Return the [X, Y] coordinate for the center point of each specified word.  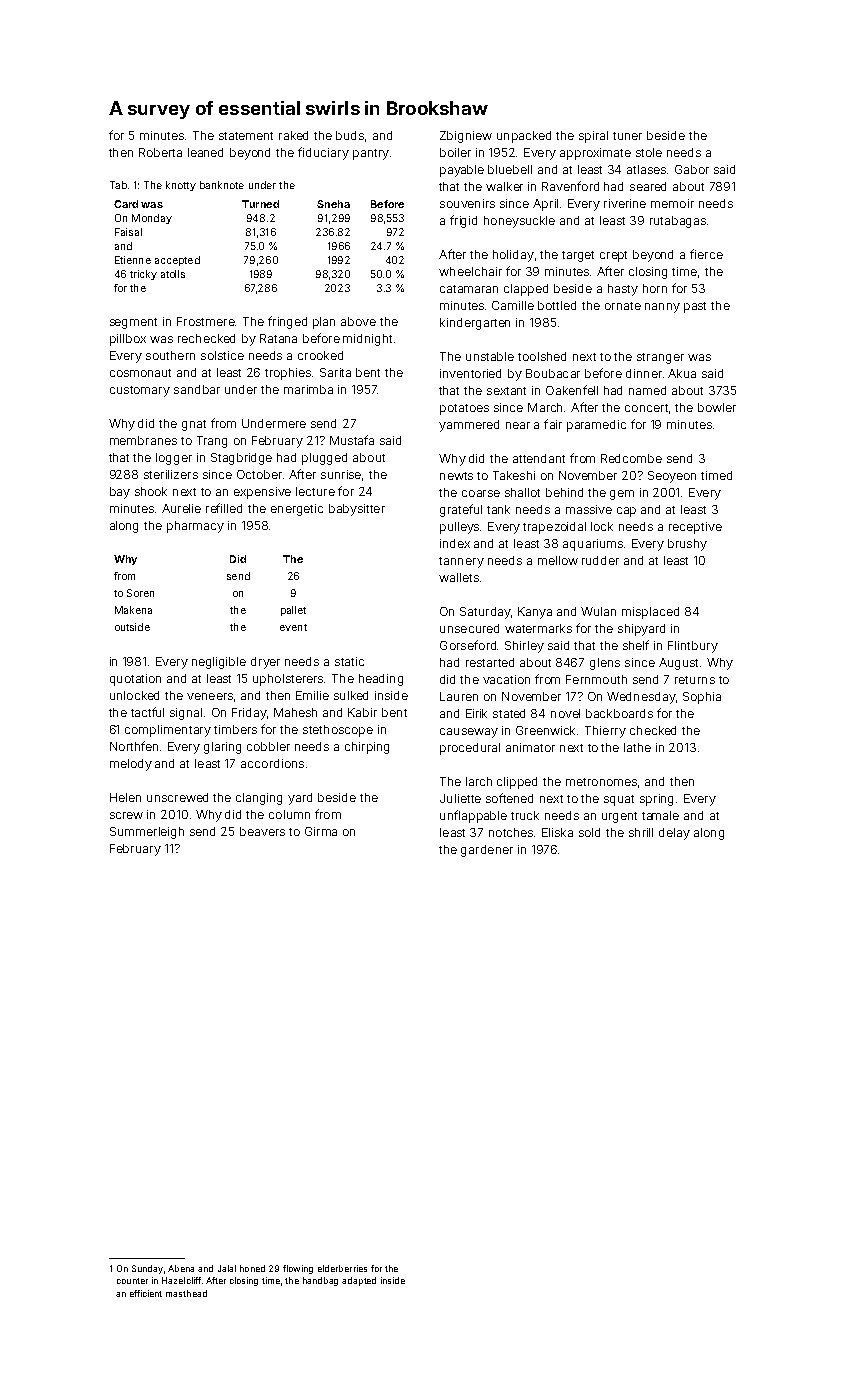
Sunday [147, 1269]
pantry [371, 154]
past [695, 307]
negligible [219, 663]
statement [246, 136]
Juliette [460, 798]
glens [605, 664]
